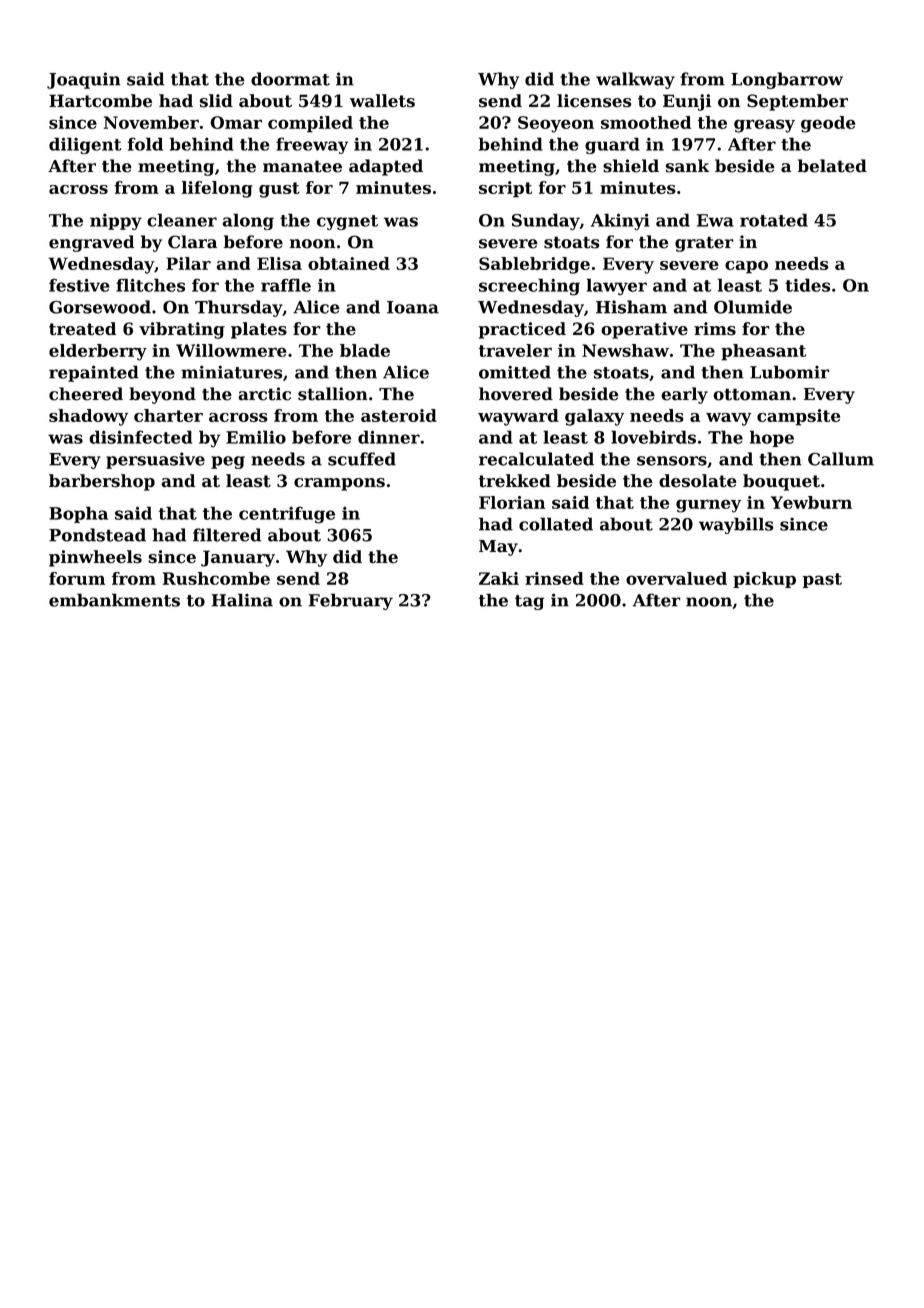 The height and width of the screenshot is (1308, 924). Describe the element at coordinates (787, 80) in the screenshot. I see `Longbarrow` at that location.
